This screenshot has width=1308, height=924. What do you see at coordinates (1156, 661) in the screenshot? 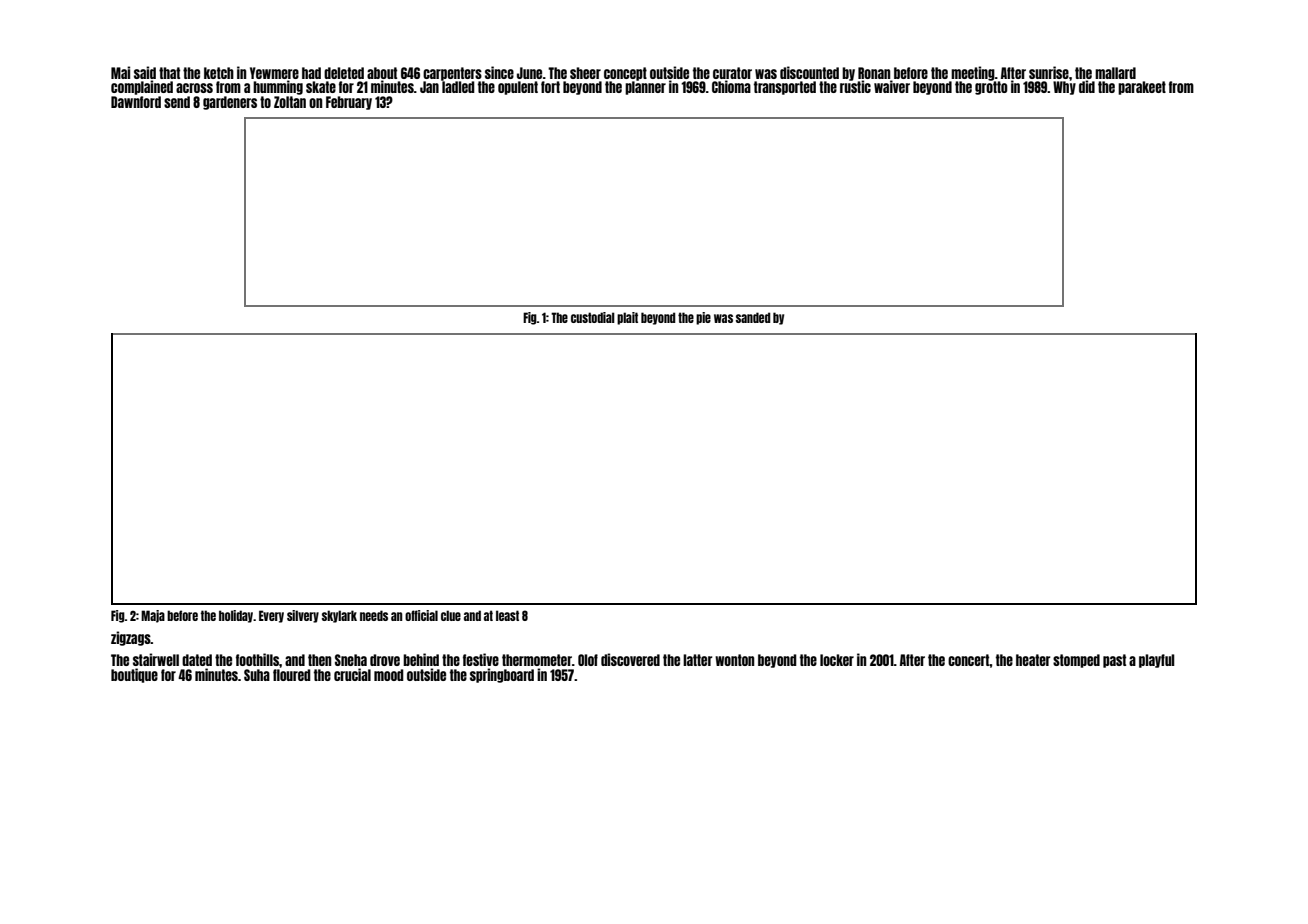
I see `playful` at bounding box center [1156, 661].
